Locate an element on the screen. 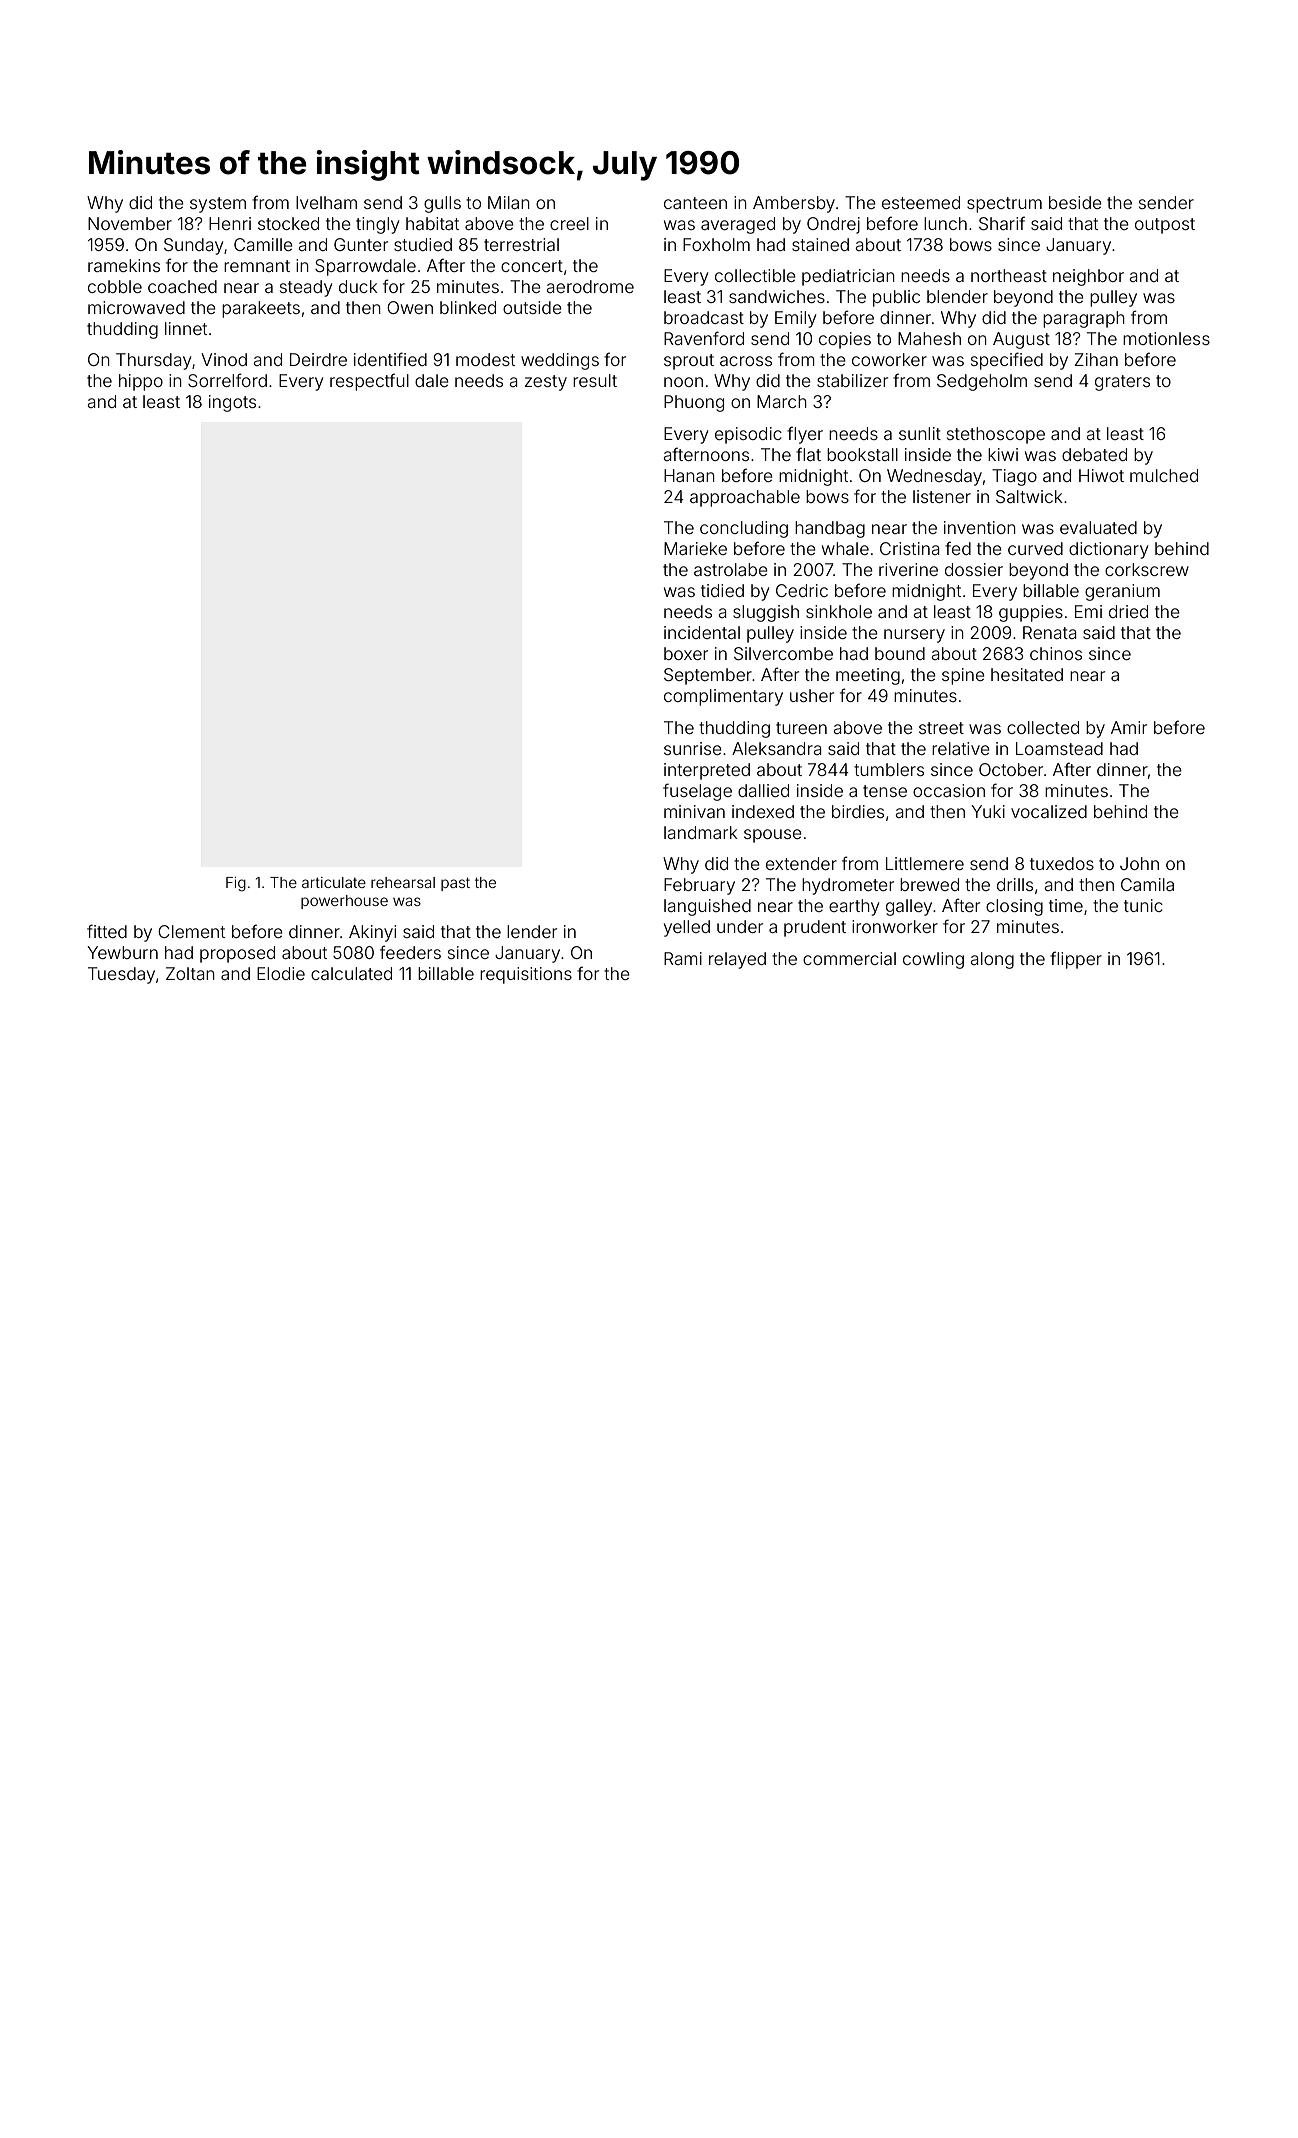 This screenshot has height=2138, width=1298. beside is located at coordinates (1075, 202).
